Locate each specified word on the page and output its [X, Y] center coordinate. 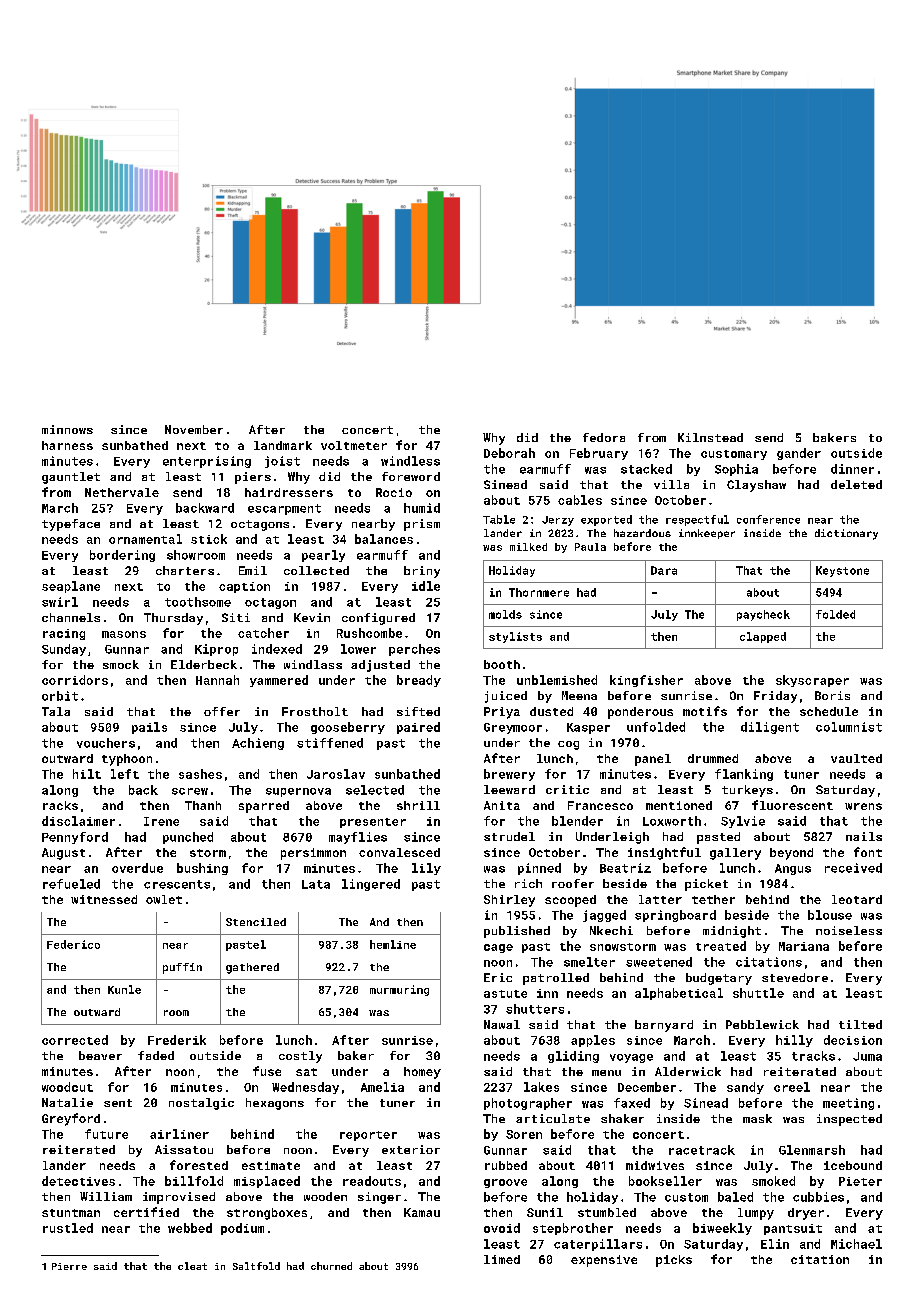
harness [67, 445]
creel [792, 1087]
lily [426, 869]
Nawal [502, 1024]
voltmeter [354, 445]
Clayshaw [756, 486]
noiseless [849, 930]
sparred [264, 807]
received [853, 868]
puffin [182, 968]
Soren [524, 1134]
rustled [68, 1228]
